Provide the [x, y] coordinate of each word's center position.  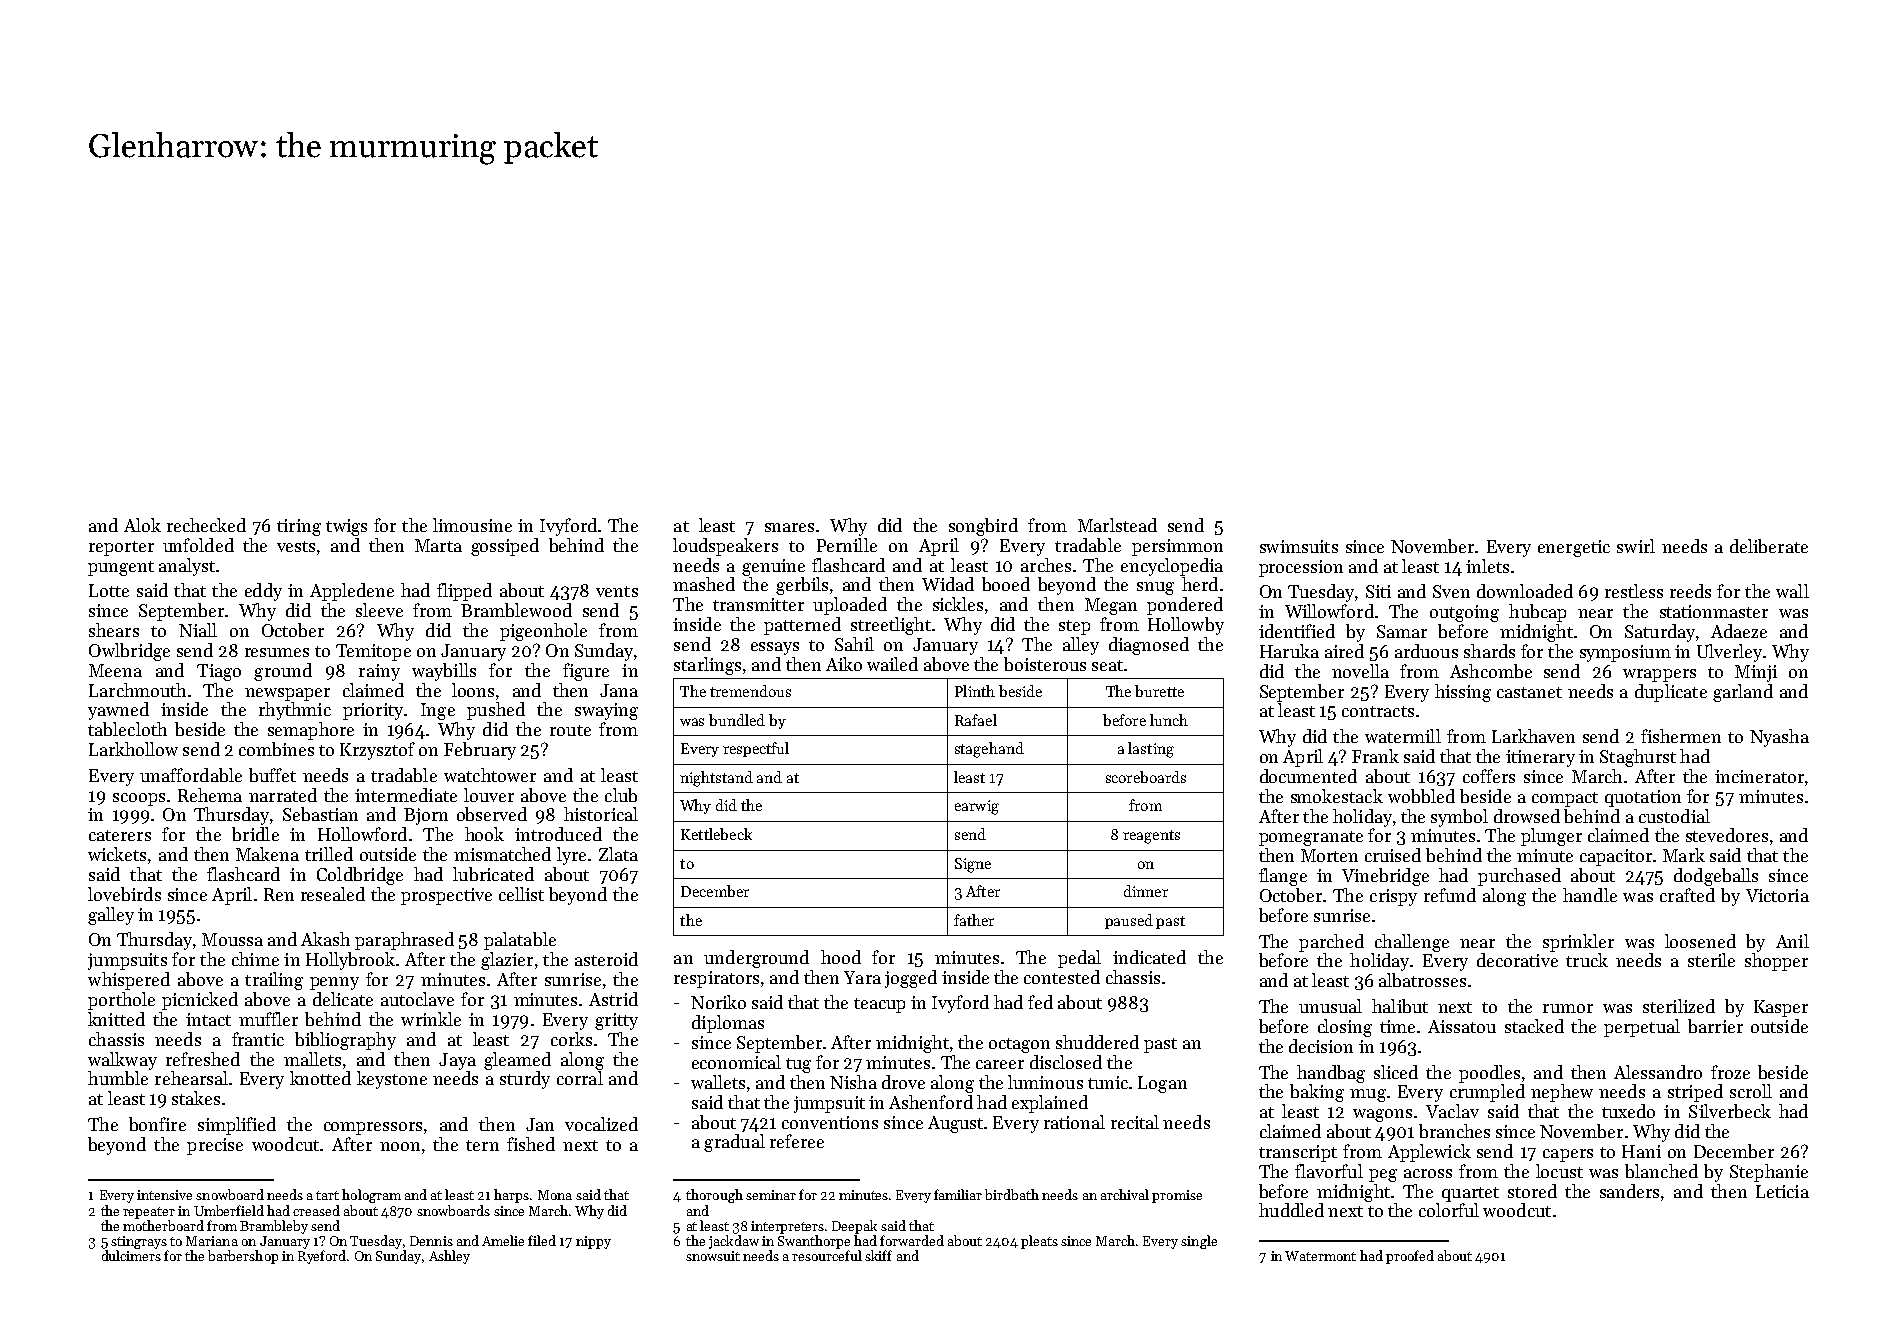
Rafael [976, 720]
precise [215, 1146]
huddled [1291, 1210]
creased [316, 1210]
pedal [1079, 959]
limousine [472, 525]
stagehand [989, 750]
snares [789, 527]
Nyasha [1779, 738]
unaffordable [191, 775]
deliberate [1769, 546]
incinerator [1759, 776]
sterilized [1679, 1006]
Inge [438, 711]
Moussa [232, 939]
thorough [714, 1196]
